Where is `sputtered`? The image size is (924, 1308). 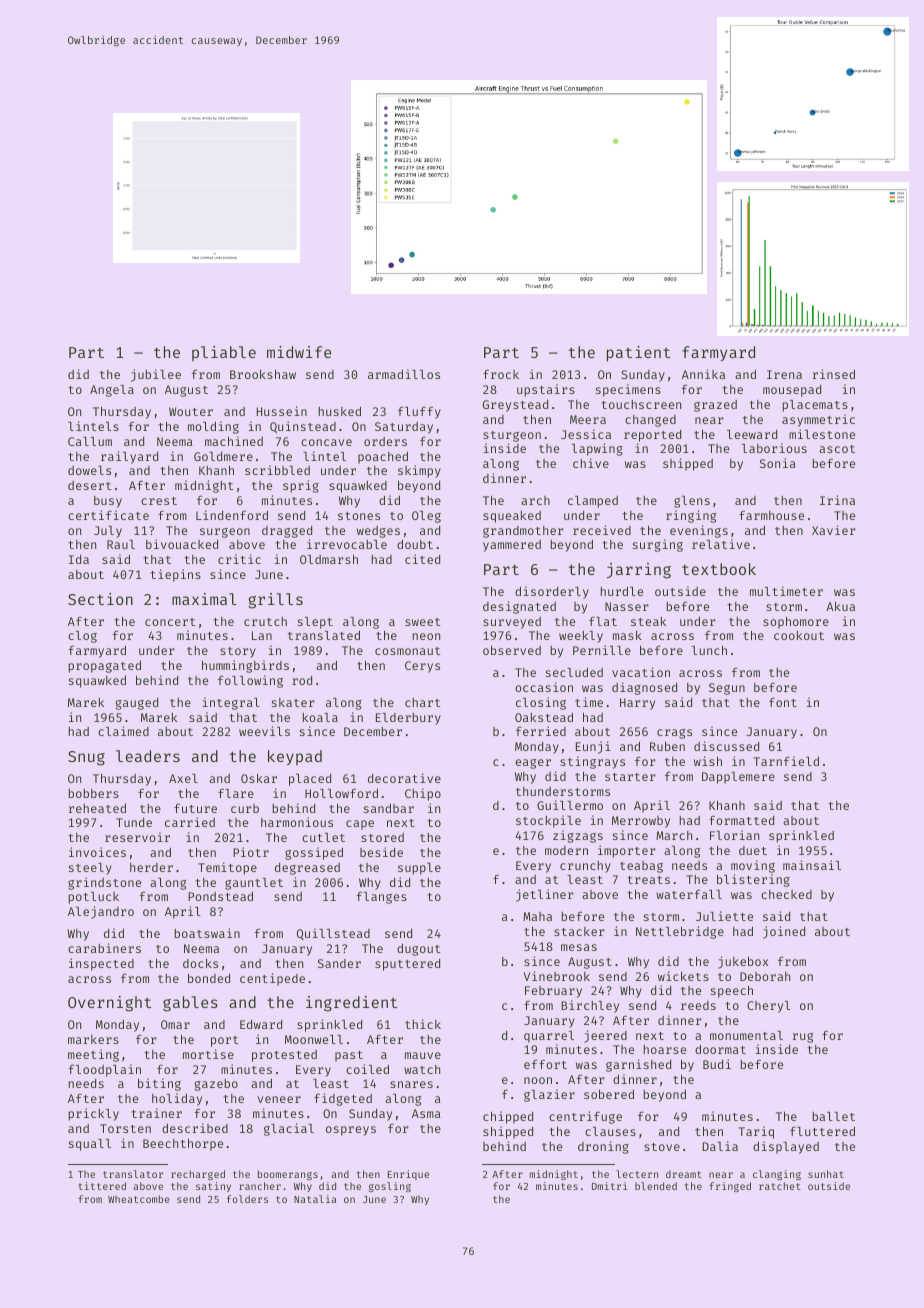
sputtered is located at coordinates (407, 965).
